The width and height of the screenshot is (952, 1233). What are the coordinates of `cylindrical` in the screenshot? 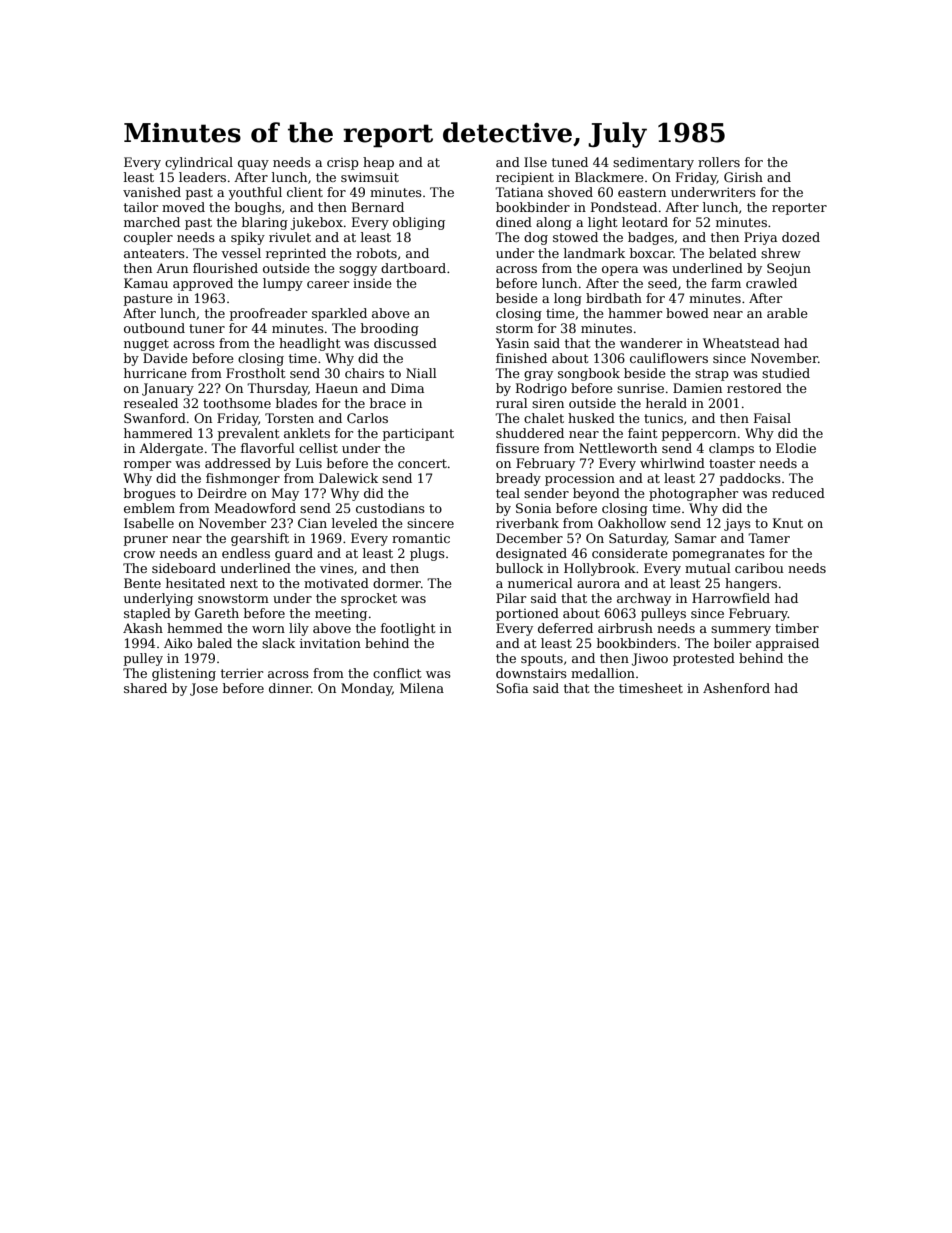 It's located at (199, 163).
